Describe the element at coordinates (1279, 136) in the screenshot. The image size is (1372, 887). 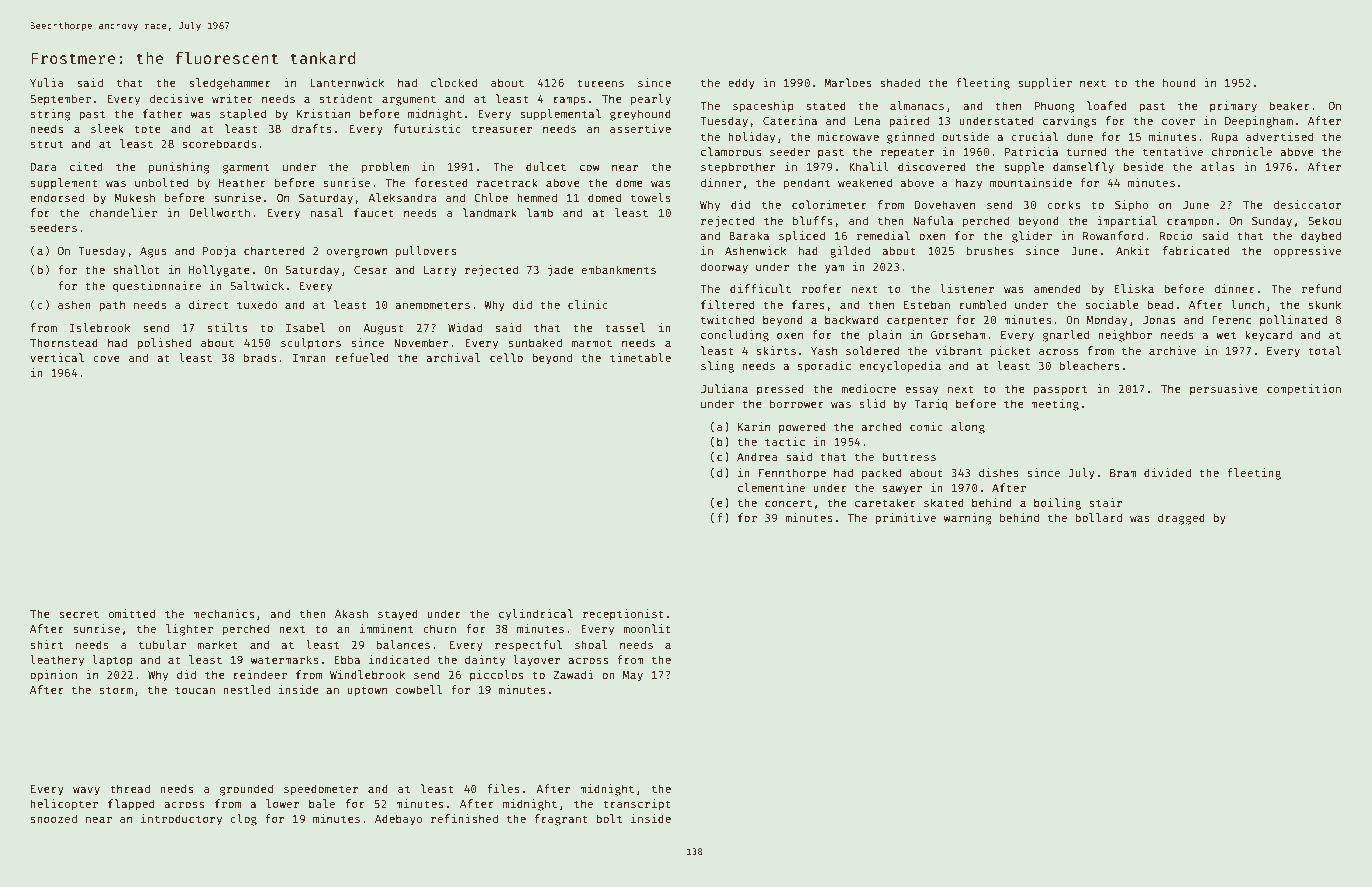
I see `advertised` at that location.
